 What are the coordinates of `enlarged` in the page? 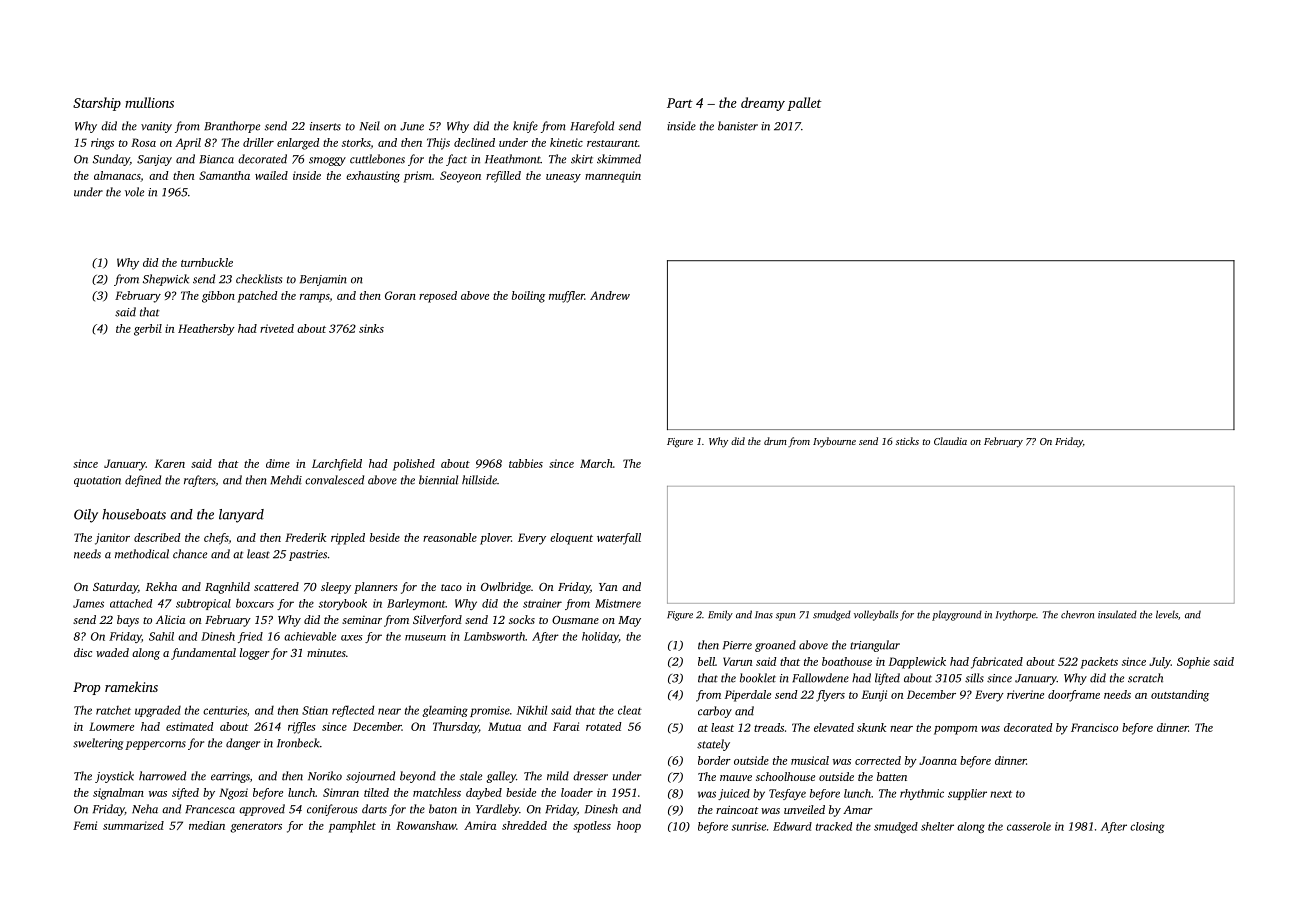 It's located at (298, 144).
